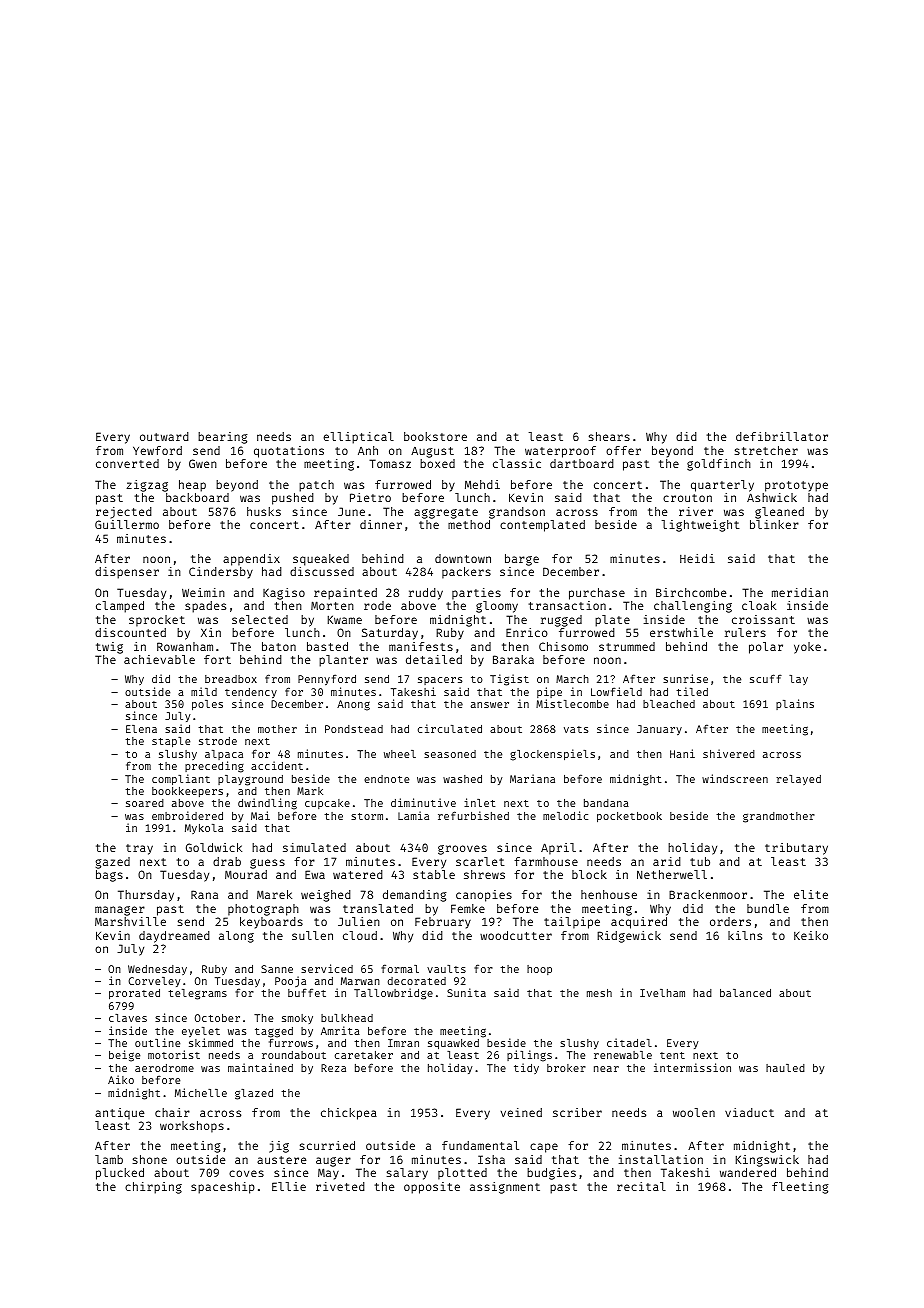 Image resolution: width=924 pixels, height=1308 pixels. I want to click on bookstore, so click(435, 436).
